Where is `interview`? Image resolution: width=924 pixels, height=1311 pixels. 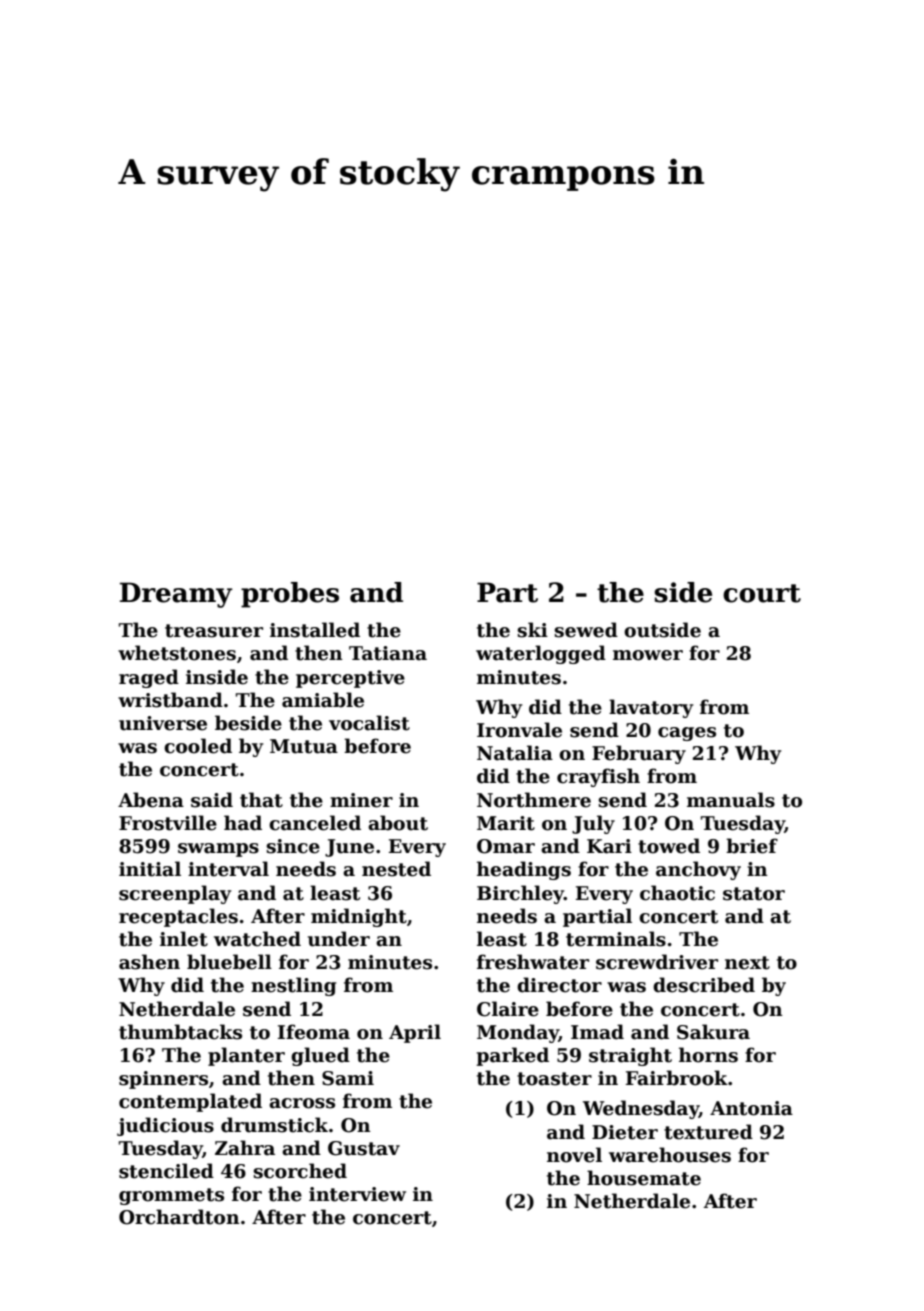 interview is located at coordinates (357, 1194).
